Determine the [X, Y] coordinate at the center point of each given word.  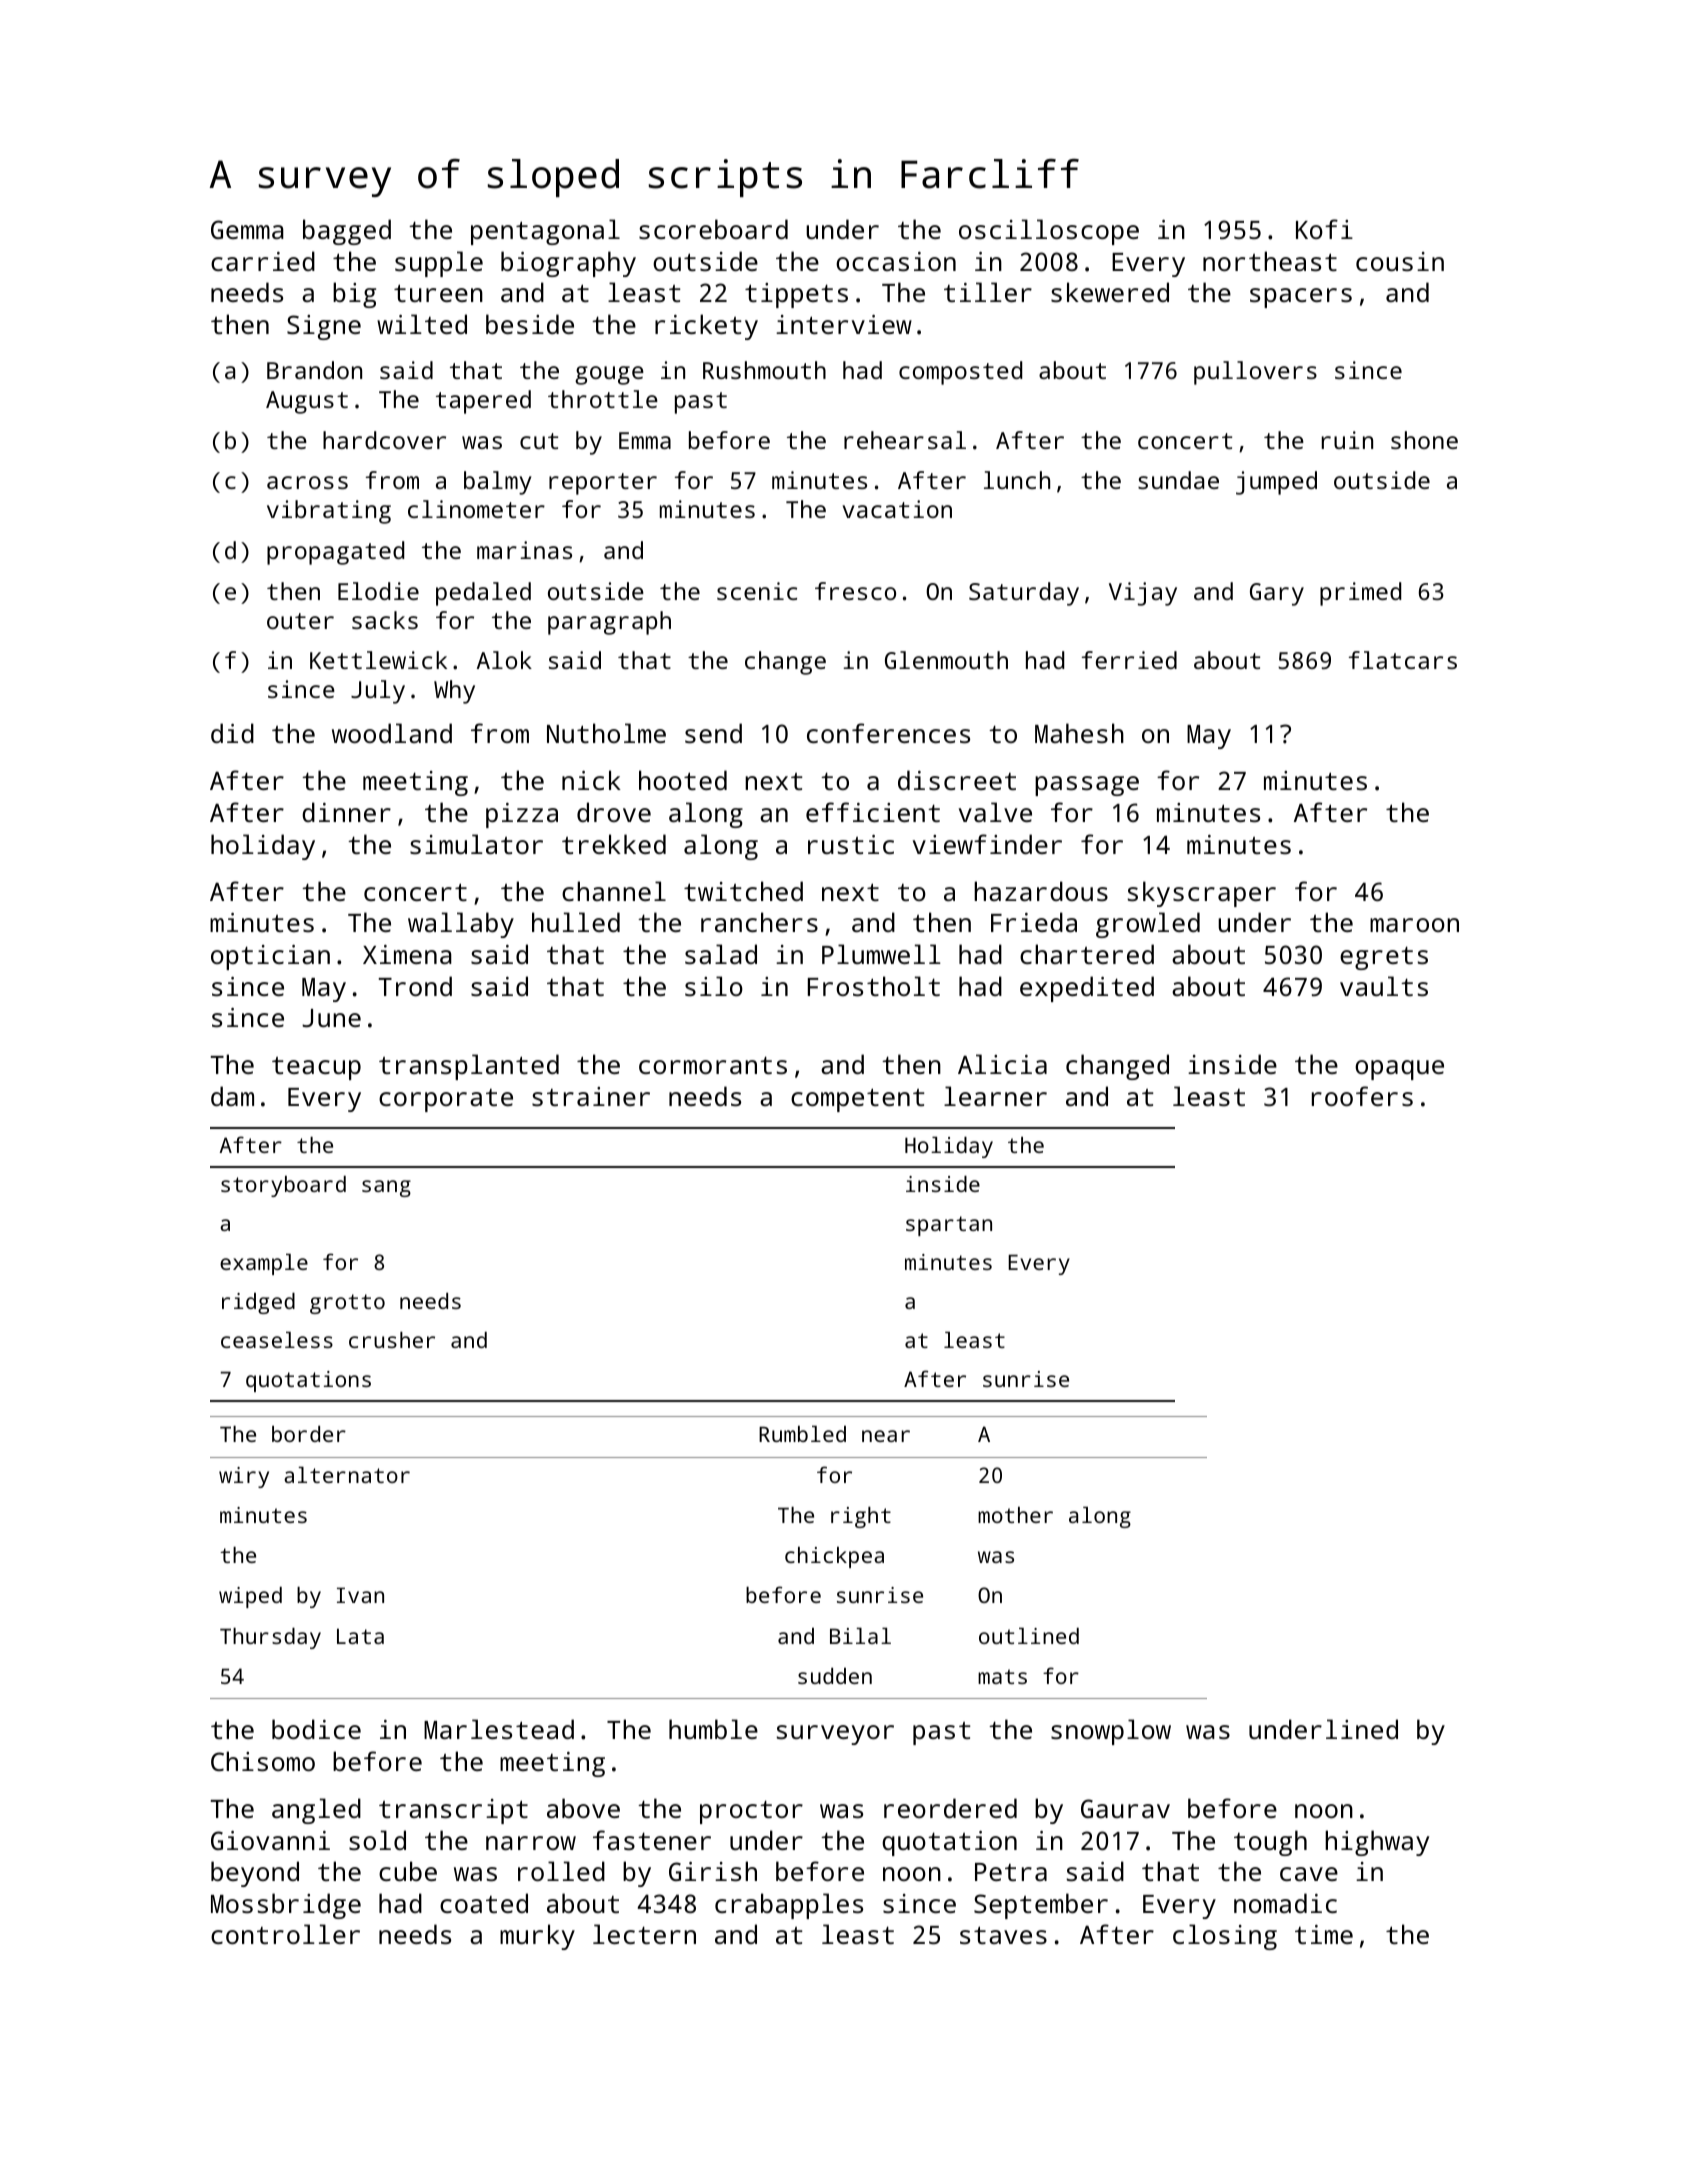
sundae [1178, 480]
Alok [504, 660]
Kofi [1324, 229]
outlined [1029, 1636]
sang [386, 1188]
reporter [603, 484]
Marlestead [499, 1729]
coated [484, 1903]
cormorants [713, 1065]
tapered [483, 402]
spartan [949, 1226]
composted [960, 373]
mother [1015, 1515]
